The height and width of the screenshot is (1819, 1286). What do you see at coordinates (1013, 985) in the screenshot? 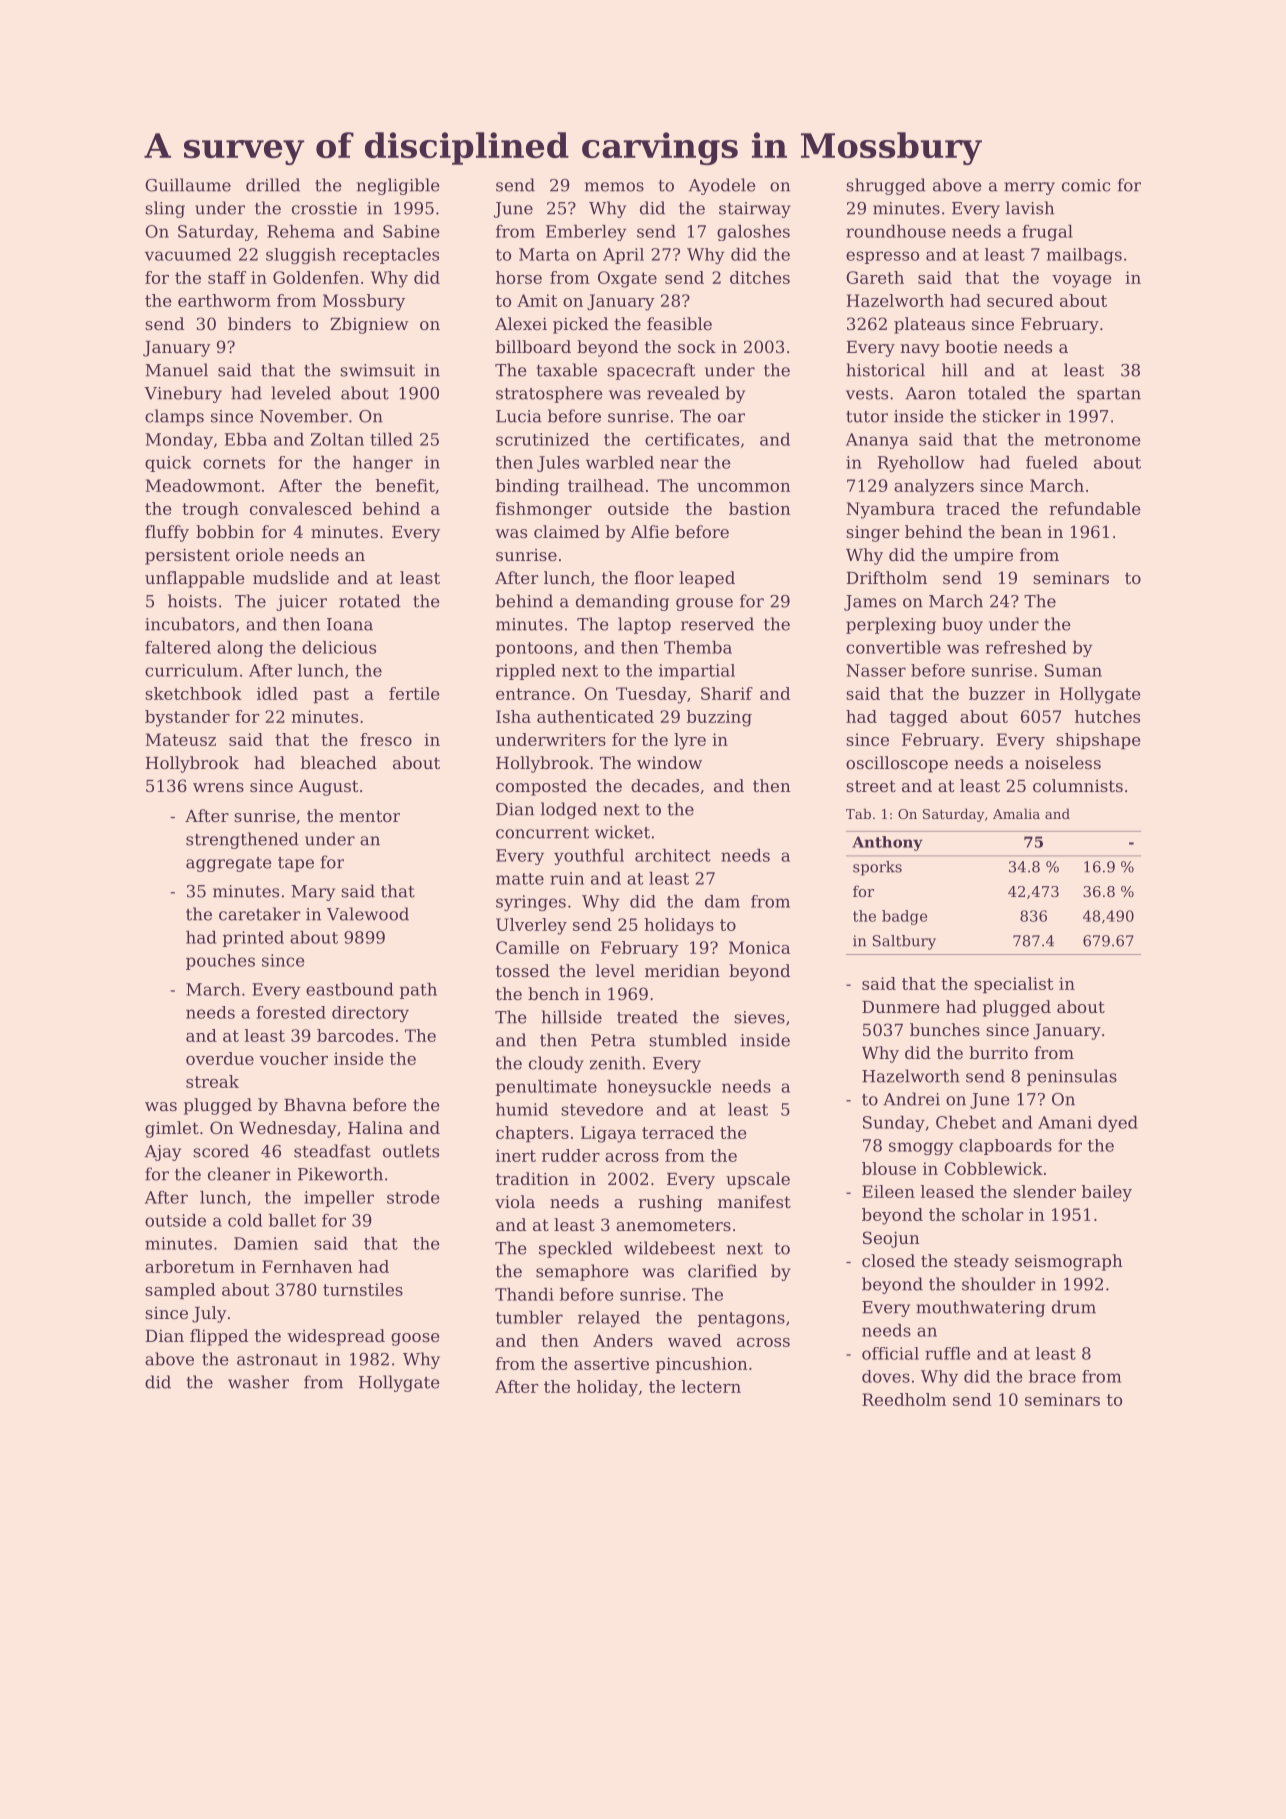
I see `specialist` at bounding box center [1013, 985].
